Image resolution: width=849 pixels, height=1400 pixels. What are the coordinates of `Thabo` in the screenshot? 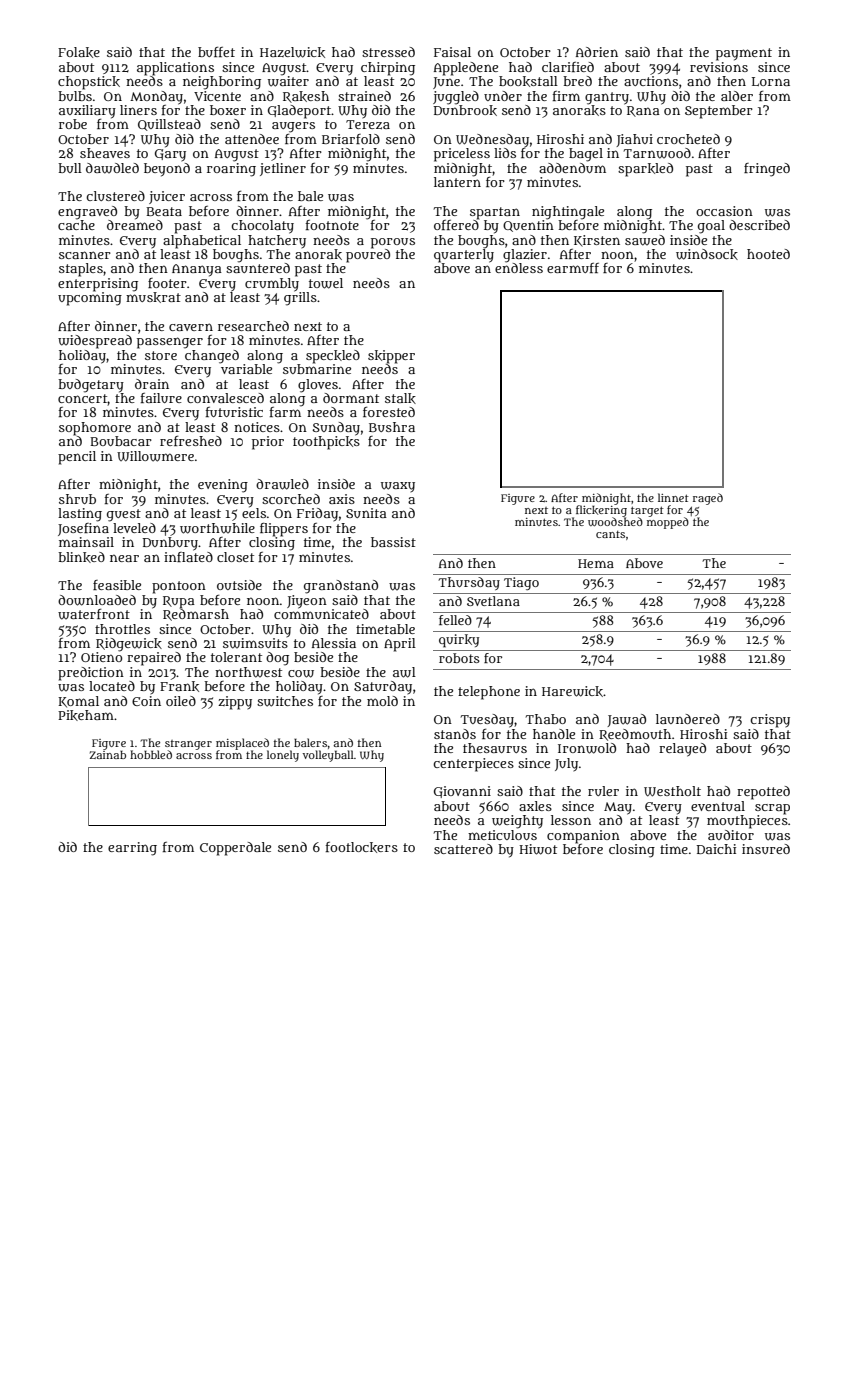 It's located at (546, 719).
